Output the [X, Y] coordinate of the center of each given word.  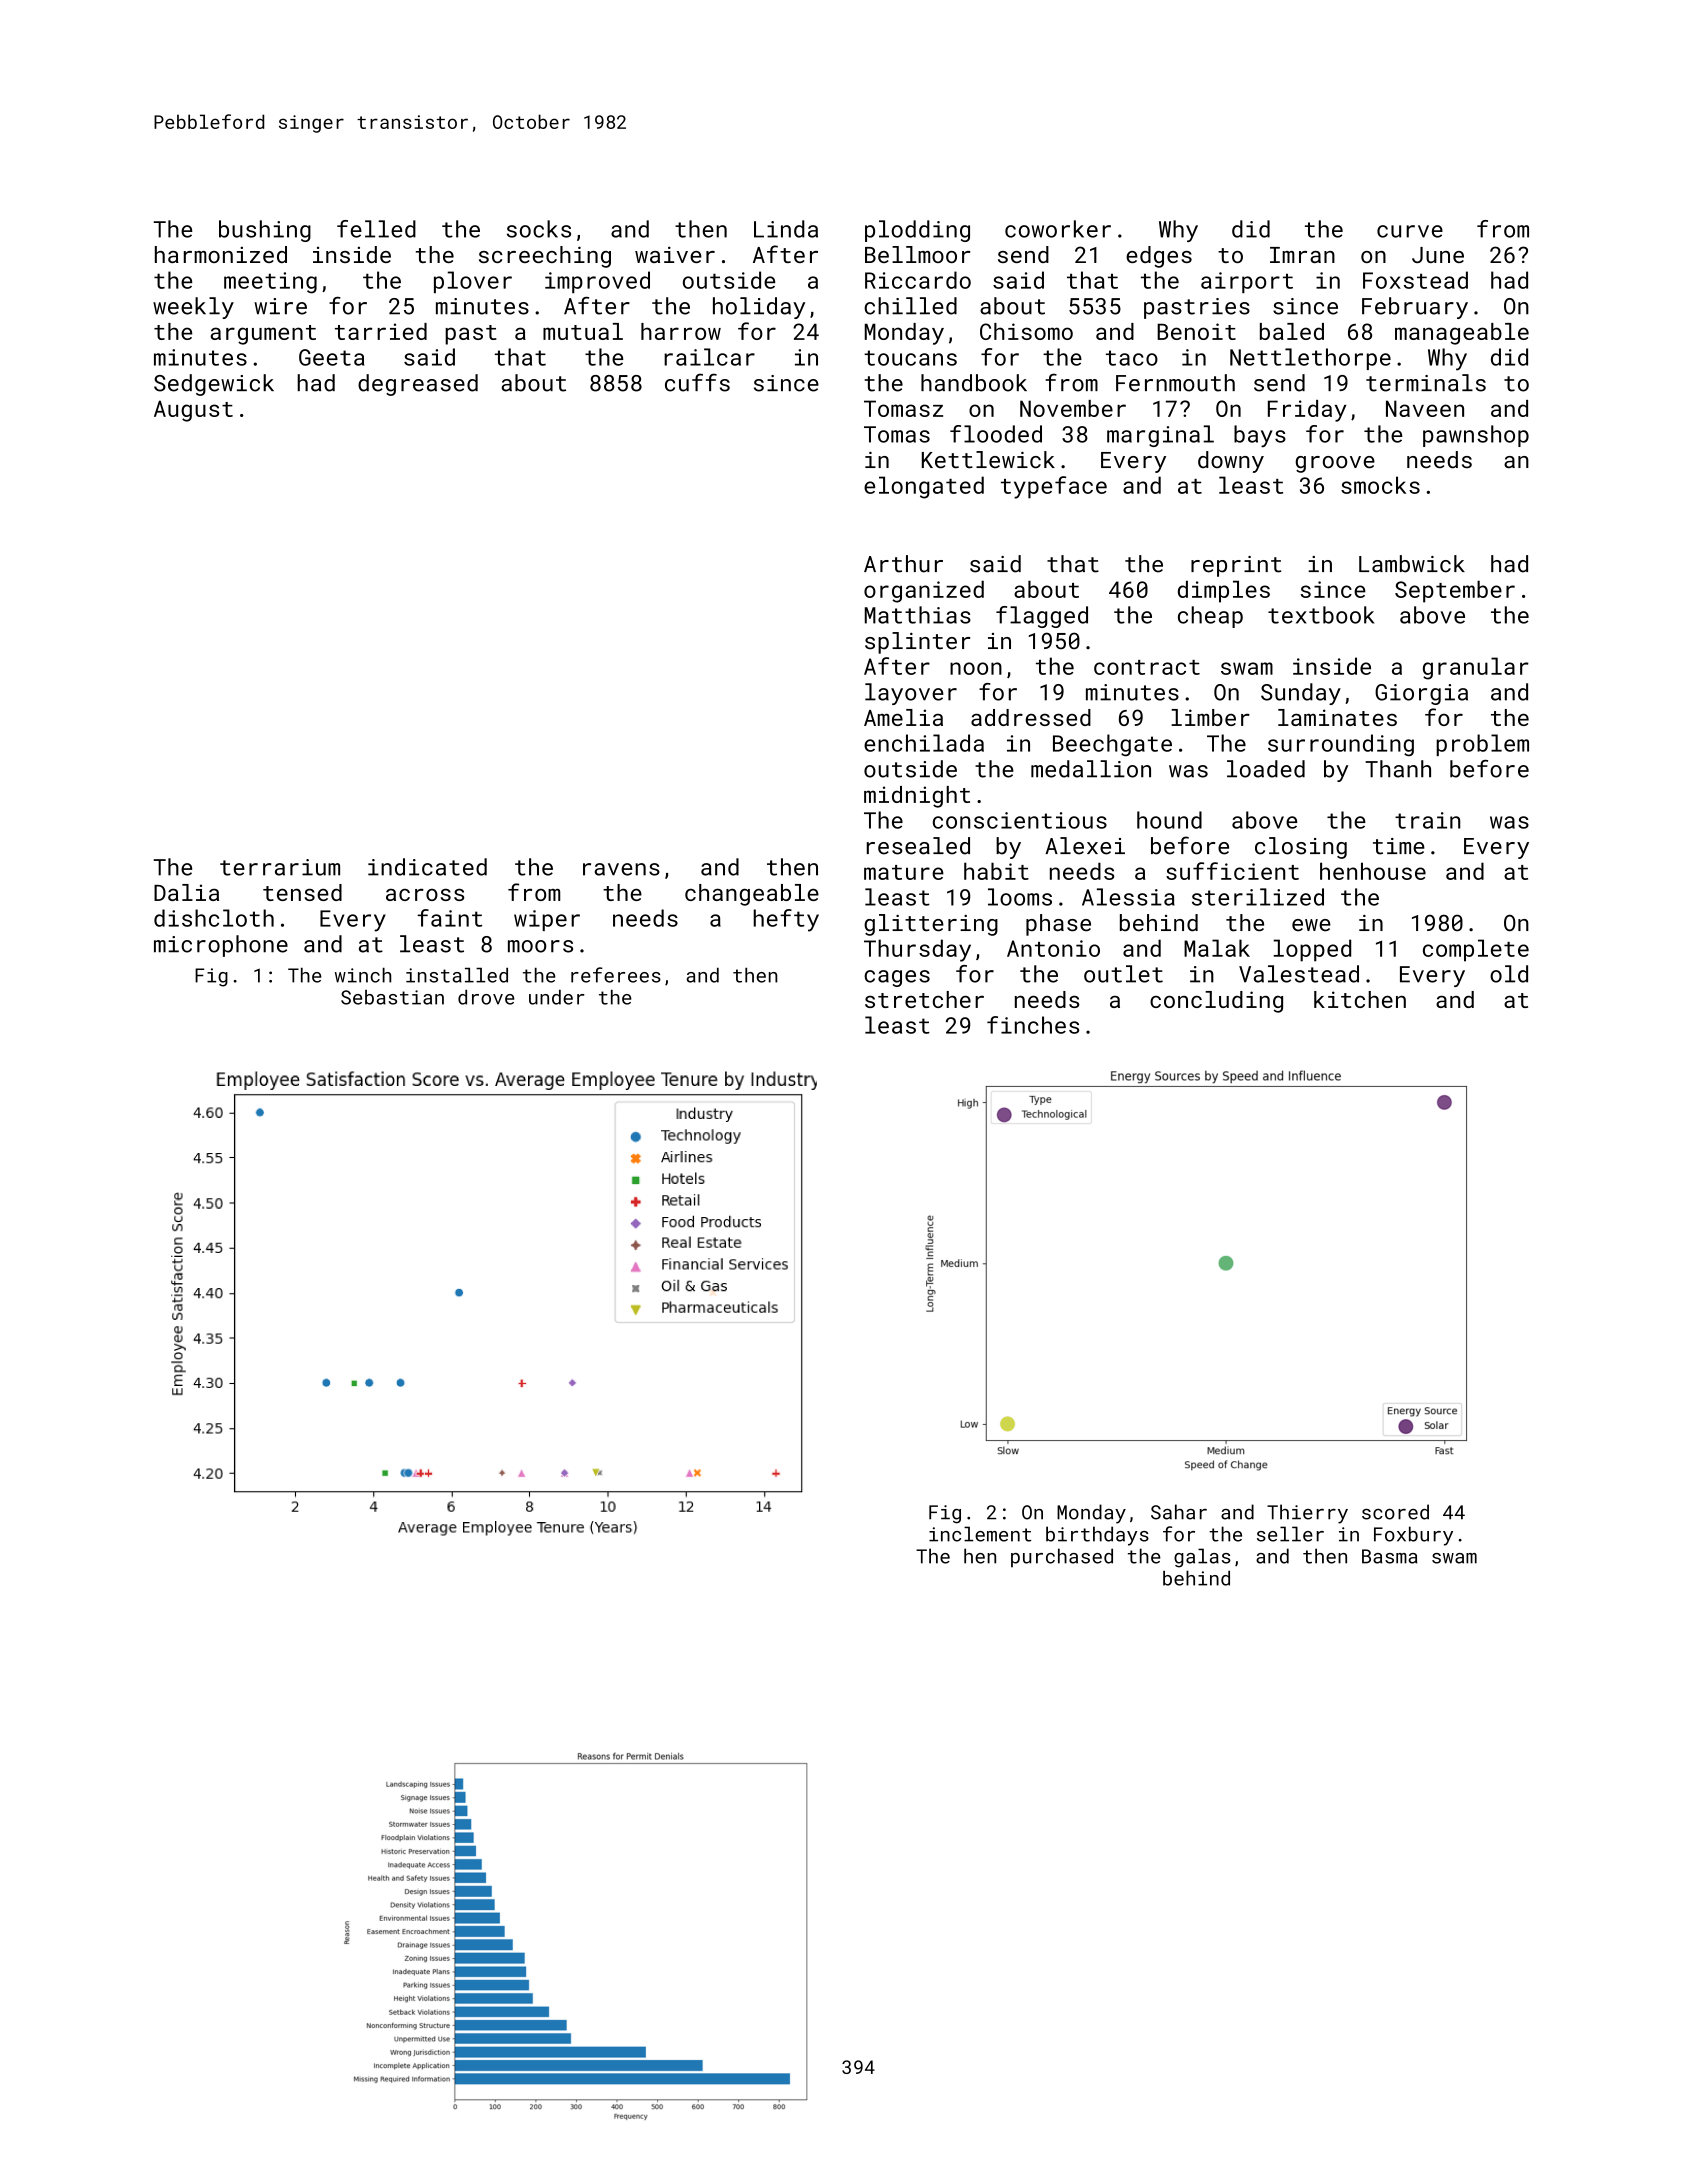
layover [911, 694]
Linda [786, 229]
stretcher [924, 999]
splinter [917, 643]
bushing [265, 231]
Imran [1302, 255]
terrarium [280, 867]
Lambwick [1412, 564]
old [1509, 974]
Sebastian [392, 997]
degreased [418, 385]
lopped [1312, 950]
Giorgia [1421, 694]
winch [363, 975]
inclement [980, 1534]
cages [897, 978]
